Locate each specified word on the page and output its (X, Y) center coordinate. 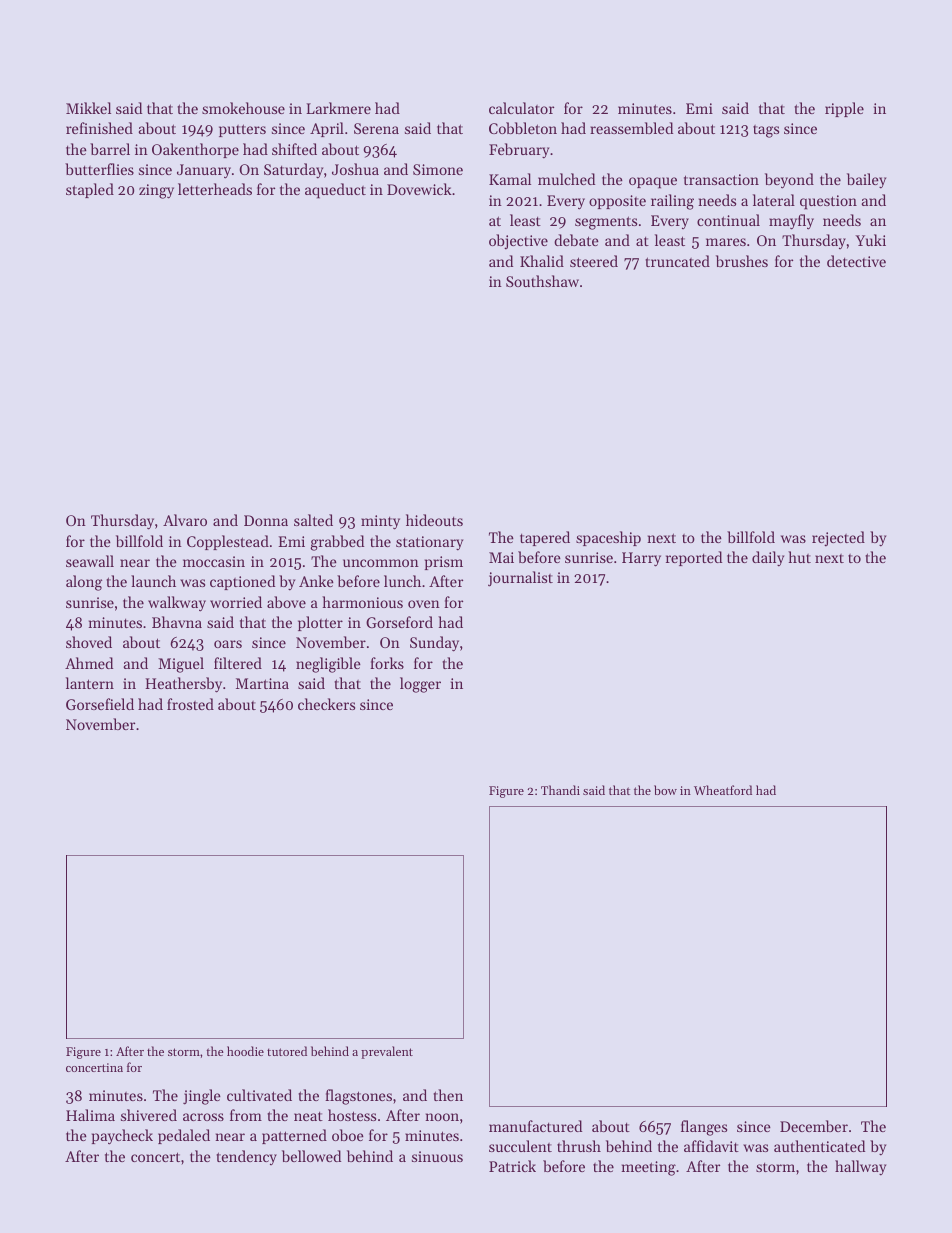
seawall (90, 561)
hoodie (245, 1051)
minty (380, 522)
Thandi (560, 790)
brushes (742, 261)
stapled (90, 190)
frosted (190, 704)
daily (768, 559)
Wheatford (723, 790)
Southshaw (542, 281)
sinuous (437, 1156)
